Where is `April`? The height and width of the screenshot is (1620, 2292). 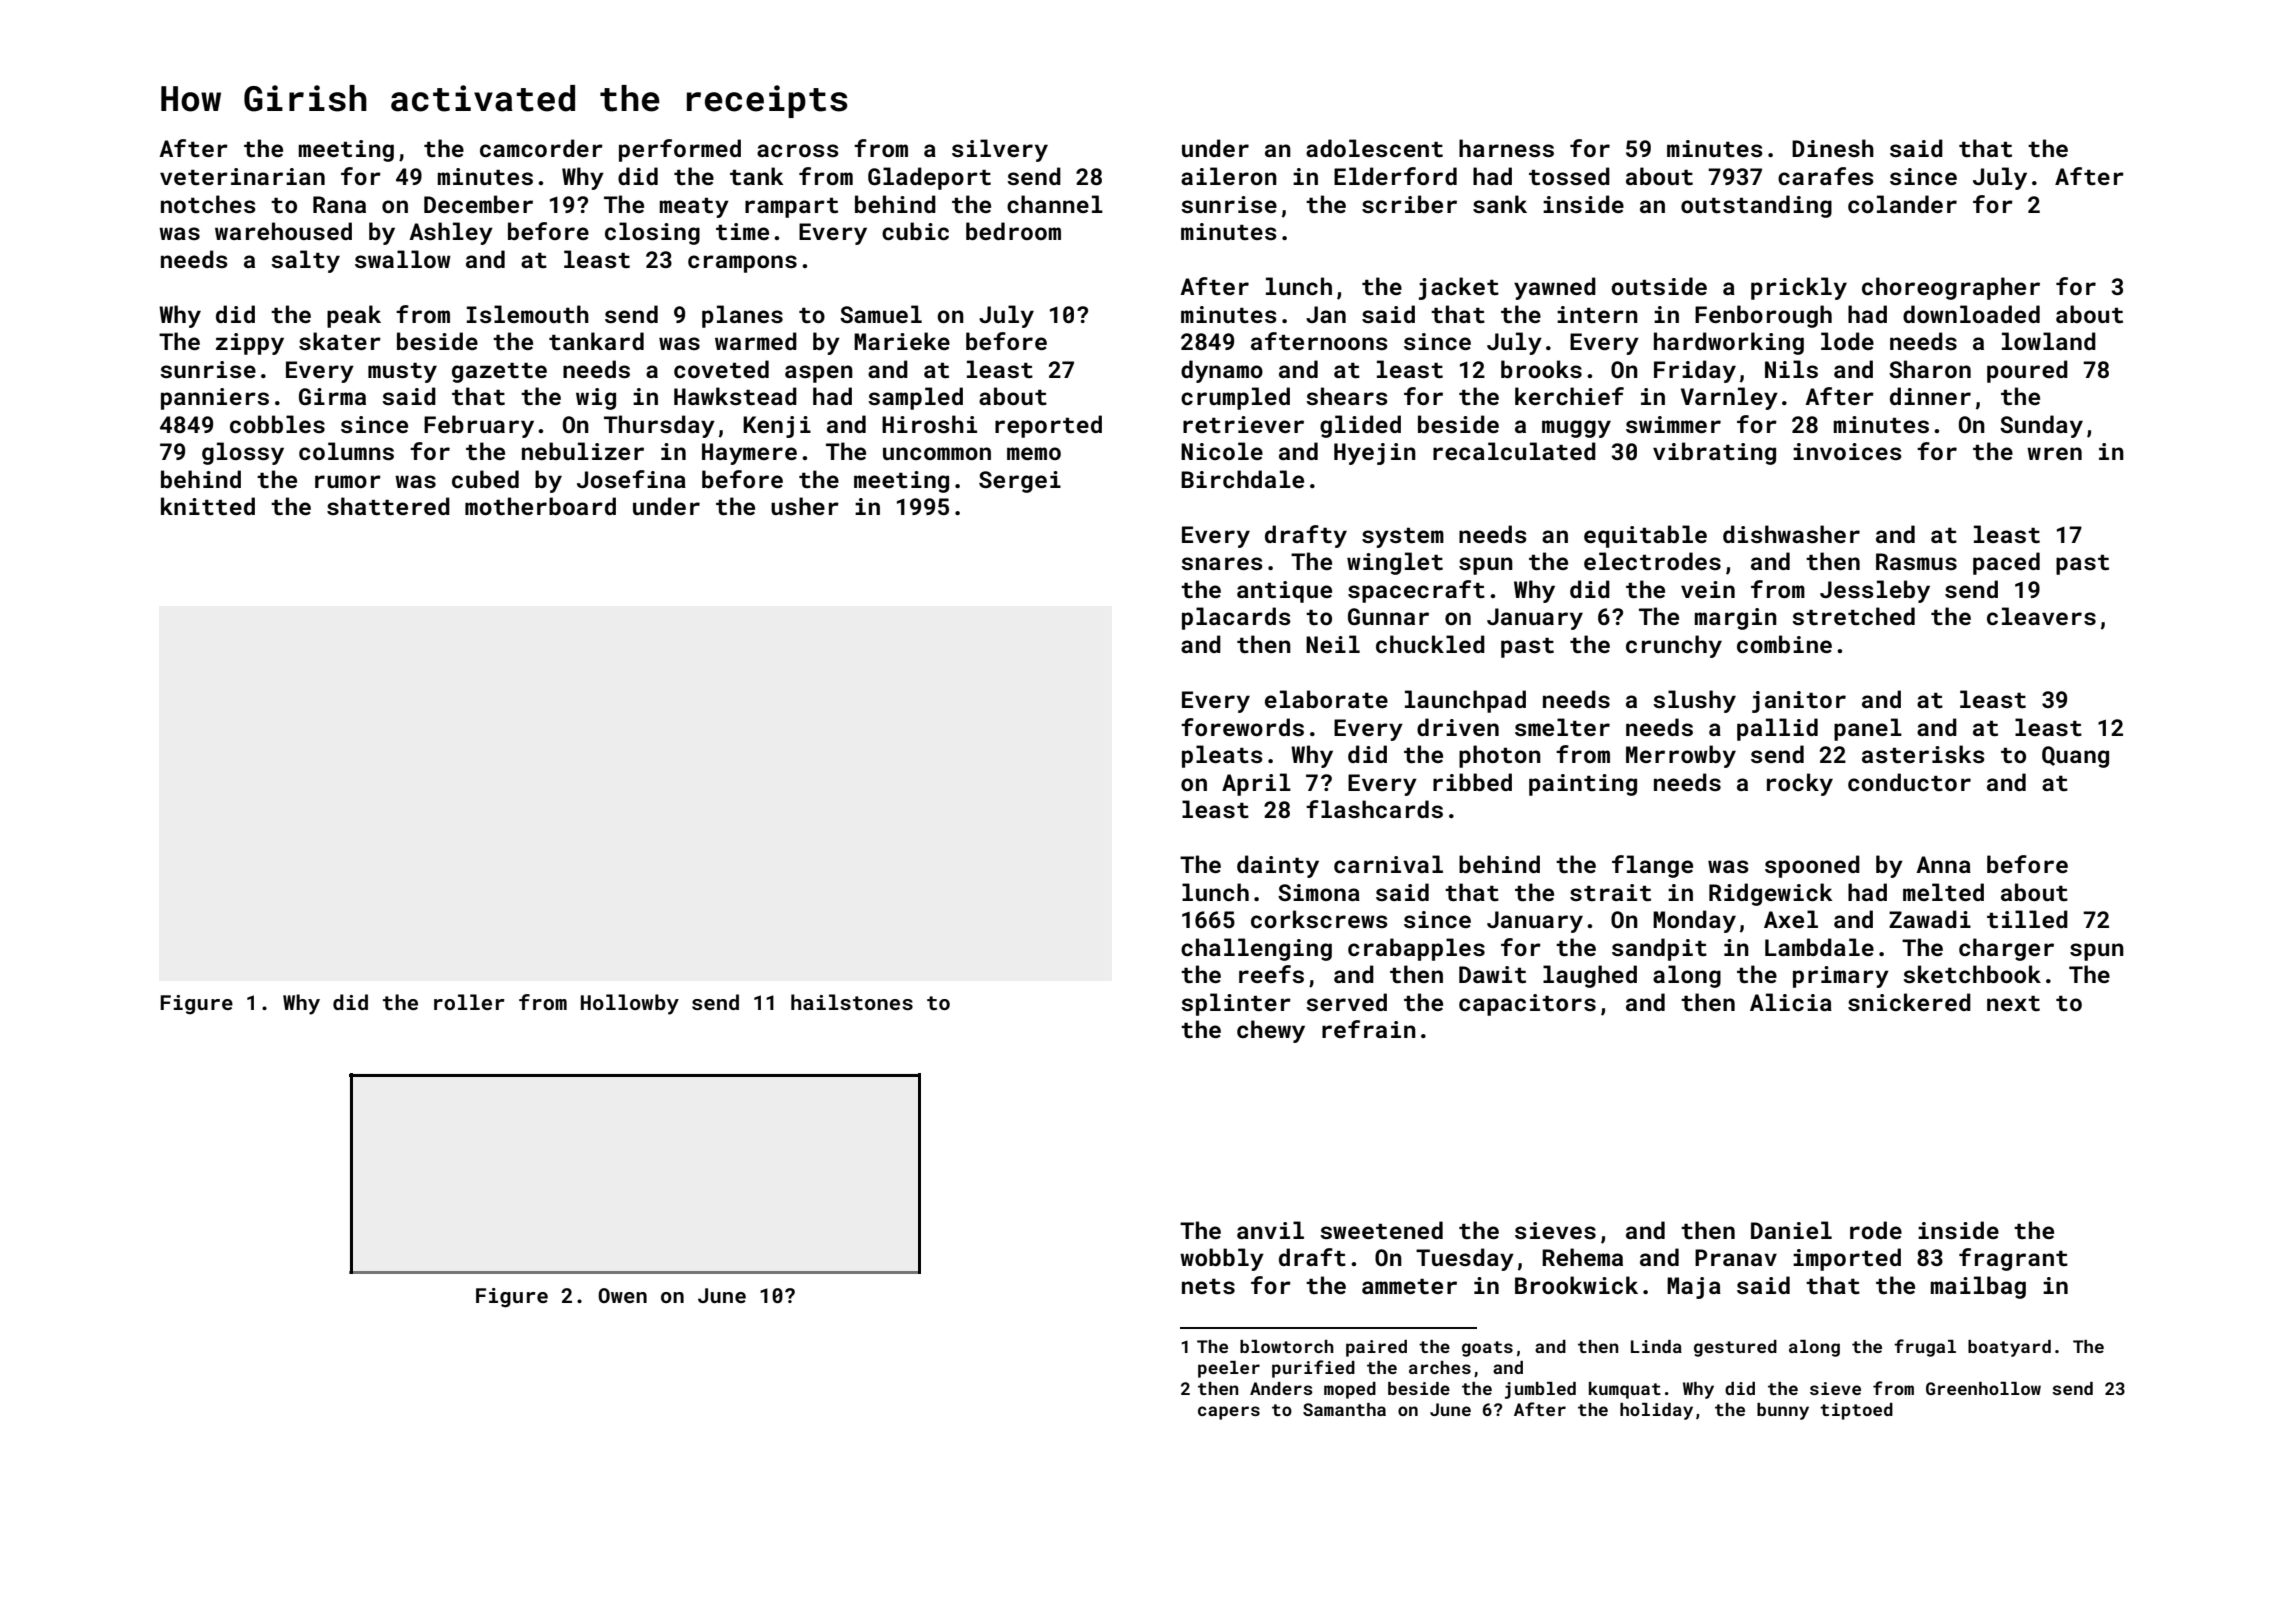 April is located at coordinates (1256, 784).
